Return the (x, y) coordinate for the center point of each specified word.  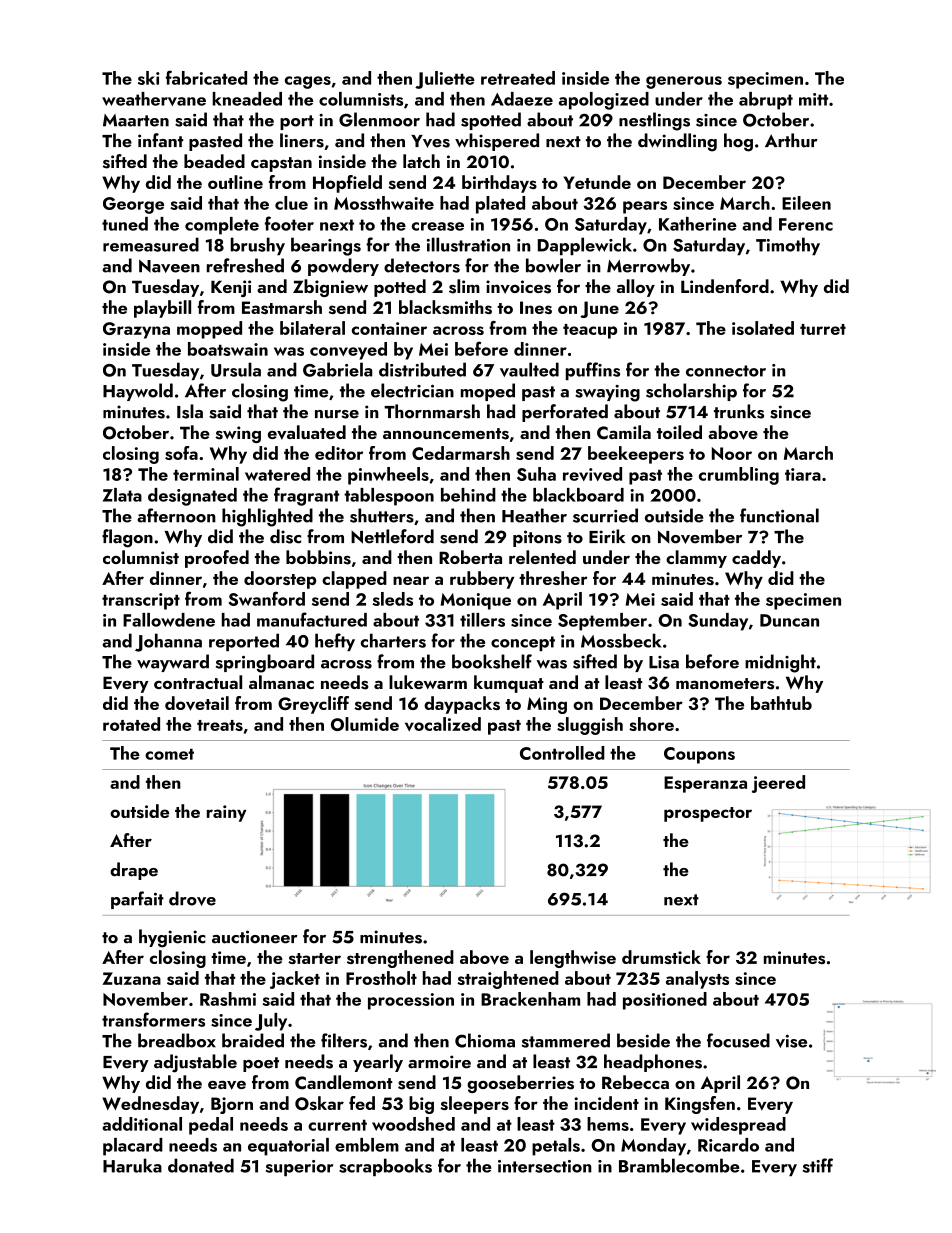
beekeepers (636, 455)
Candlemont (343, 1082)
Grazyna (136, 330)
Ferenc (806, 224)
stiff (818, 1165)
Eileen (806, 203)
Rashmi (228, 999)
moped (488, 392)
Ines (536, 307)
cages (308, 82)
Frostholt (381, 978)
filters (344, 1040)
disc (285, 536)
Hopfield (347, 184)
